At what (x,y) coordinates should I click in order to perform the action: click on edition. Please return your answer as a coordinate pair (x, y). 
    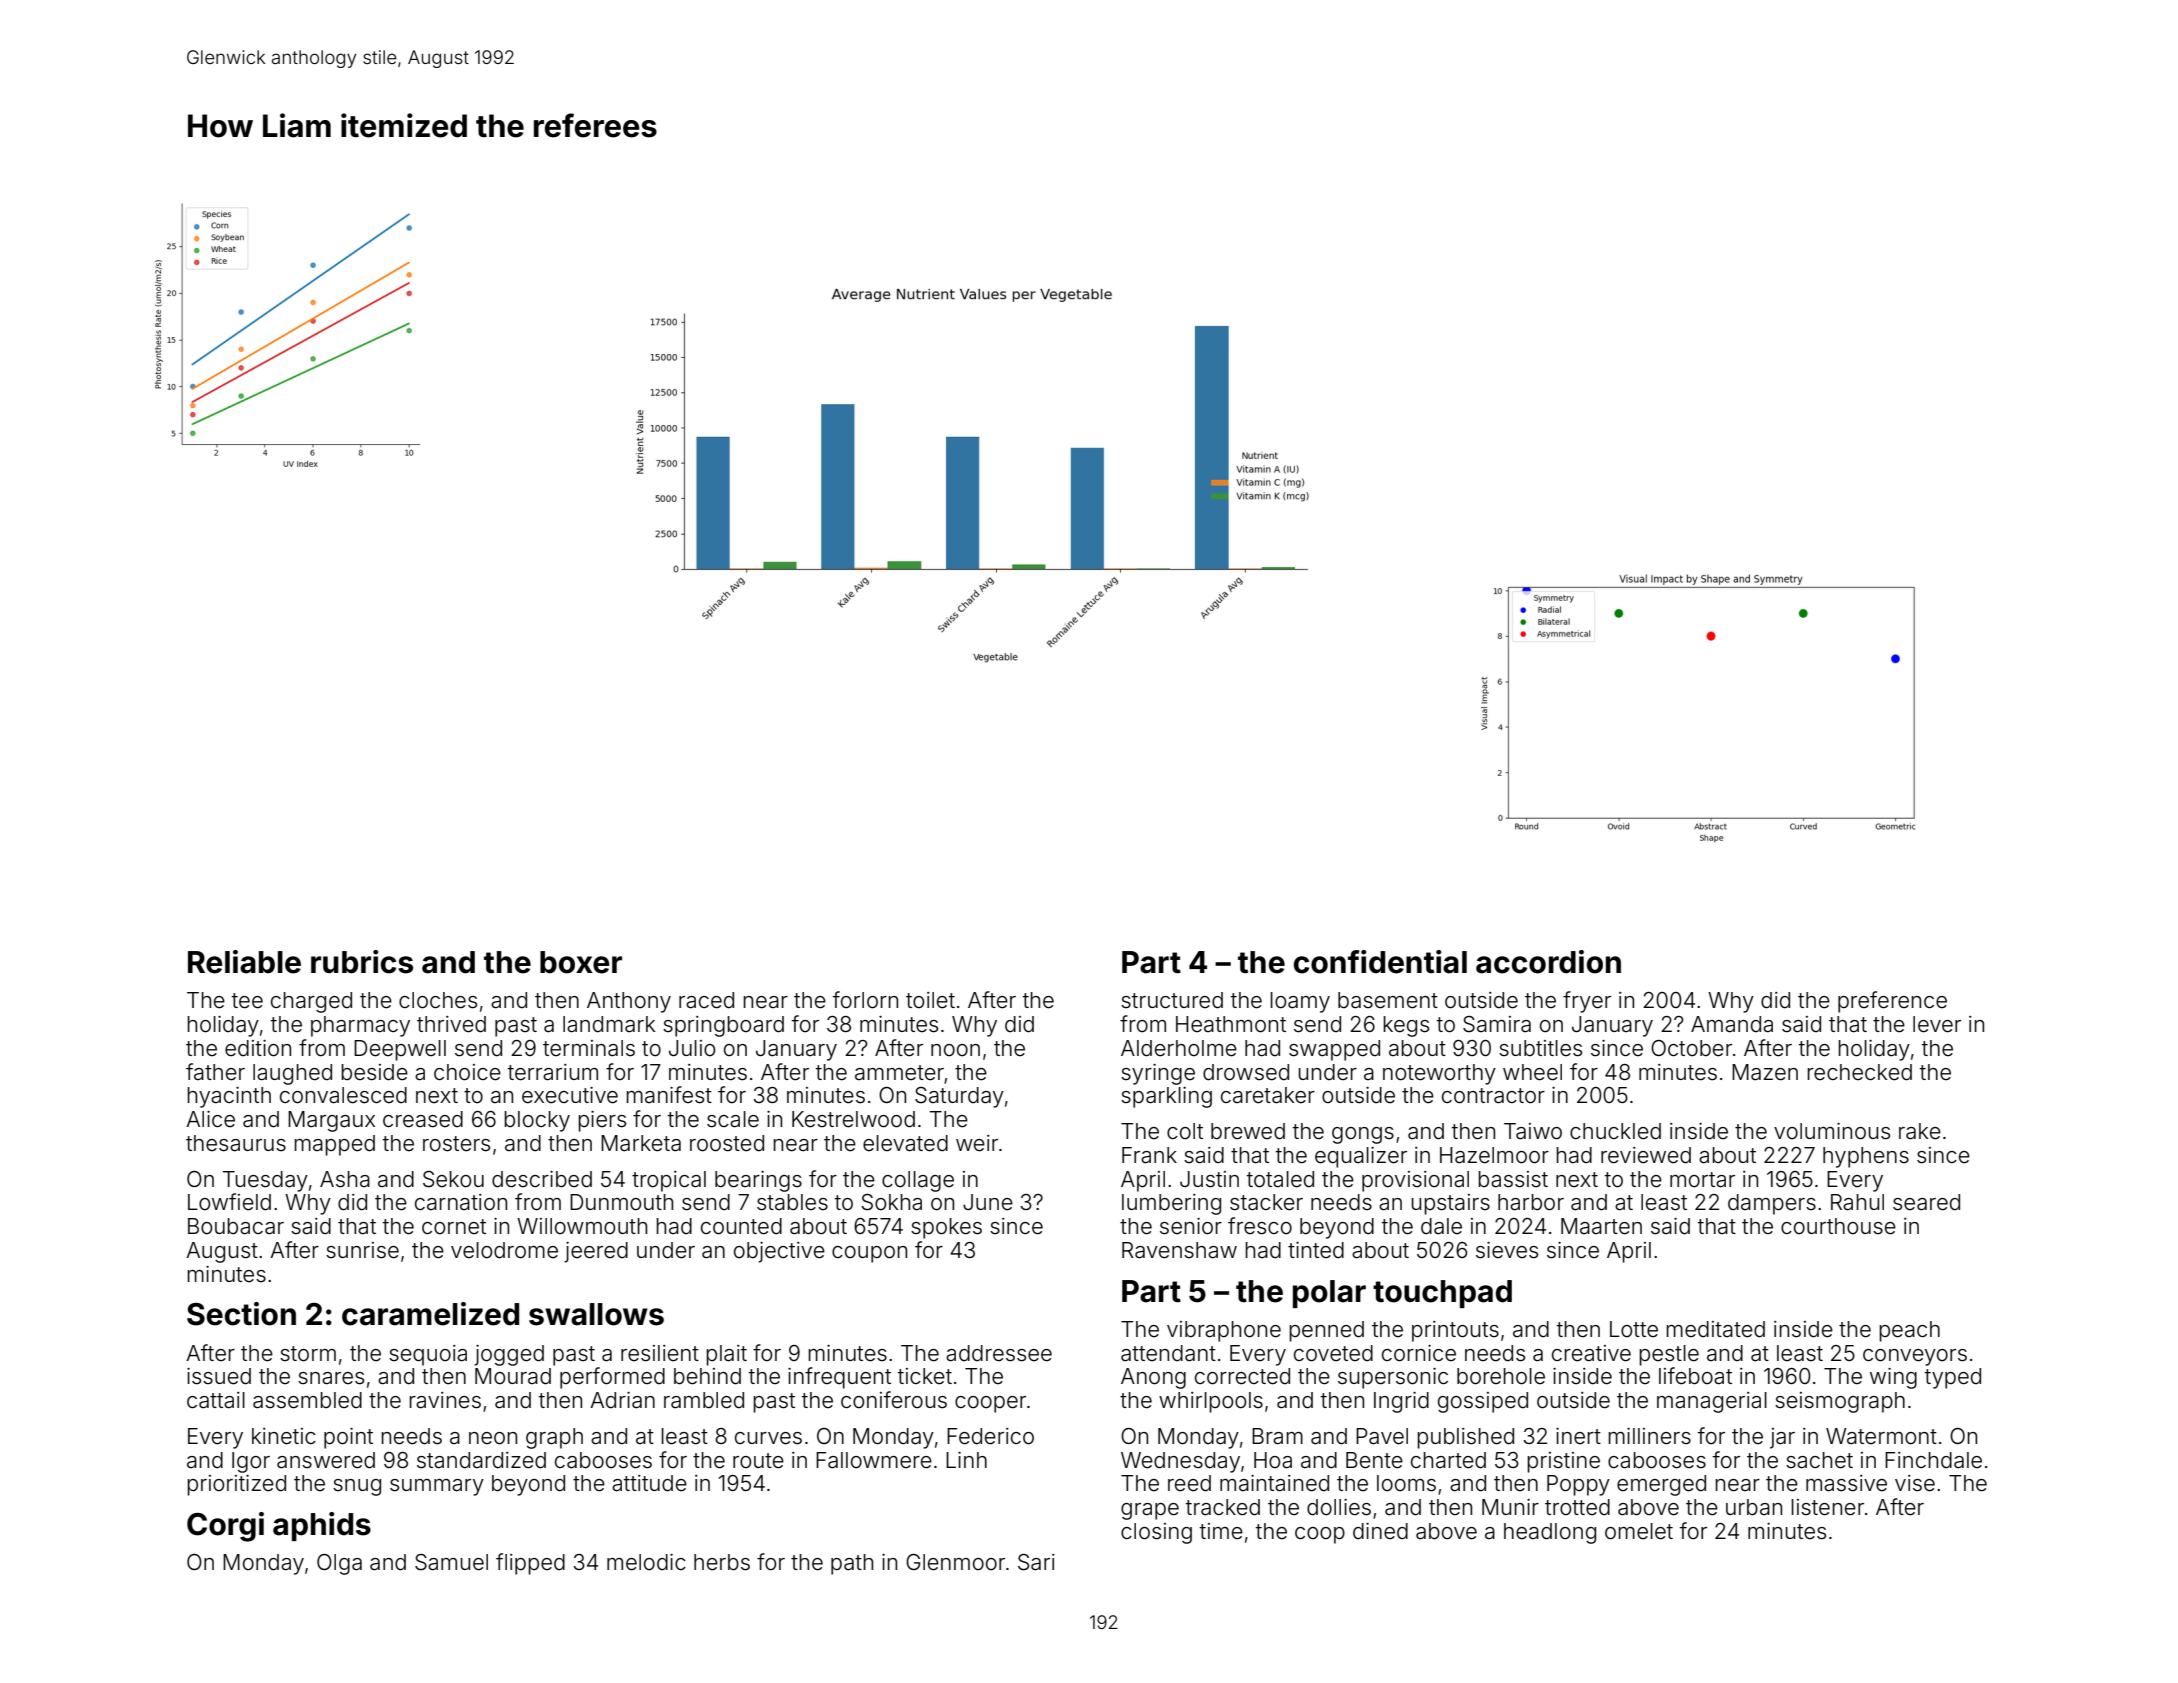
    Looking at the image, I should click on (258, 1048).
